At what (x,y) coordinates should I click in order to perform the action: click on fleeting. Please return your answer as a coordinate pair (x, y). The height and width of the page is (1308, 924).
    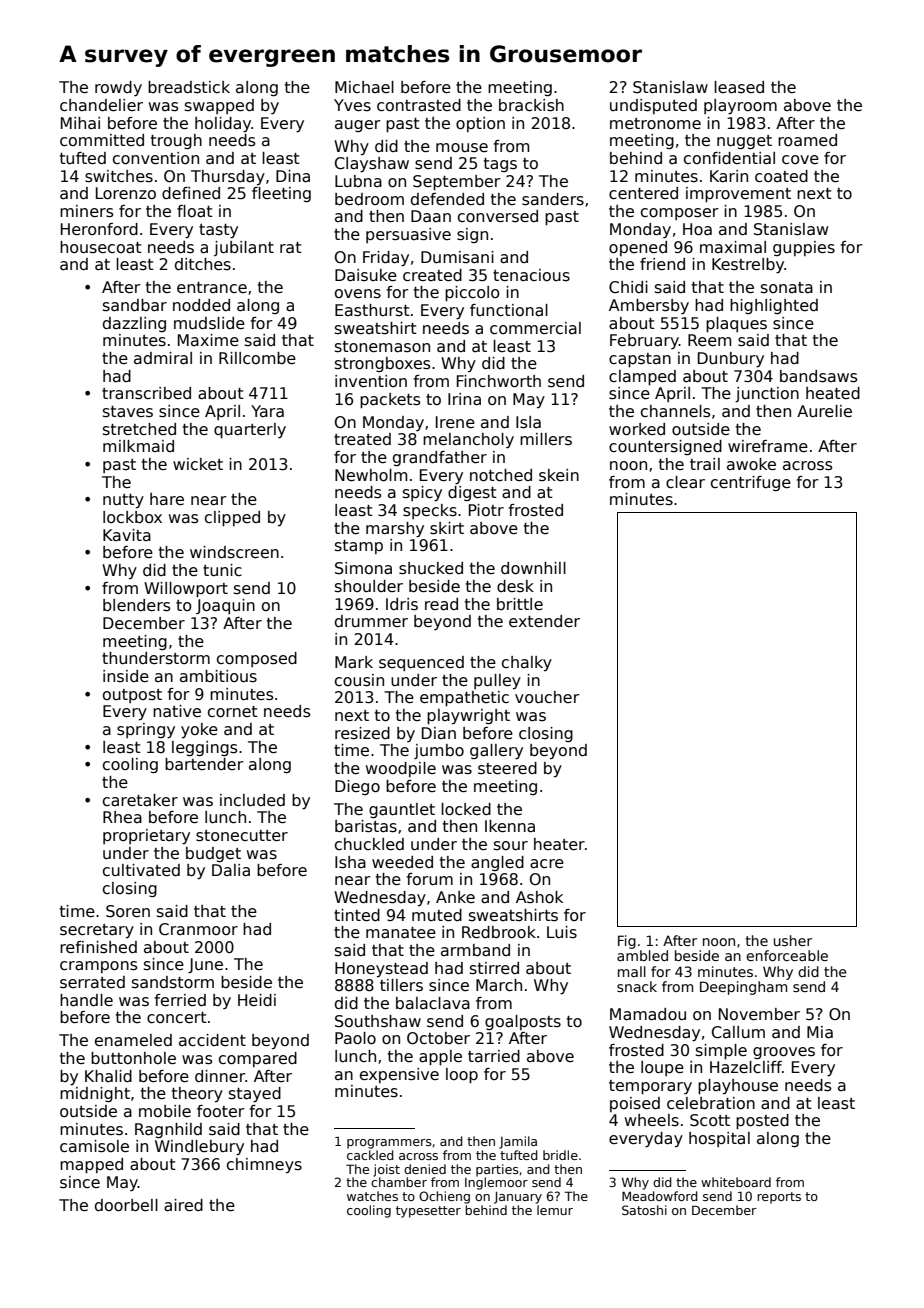
    Looking at the image, I should click on (281, 194).
